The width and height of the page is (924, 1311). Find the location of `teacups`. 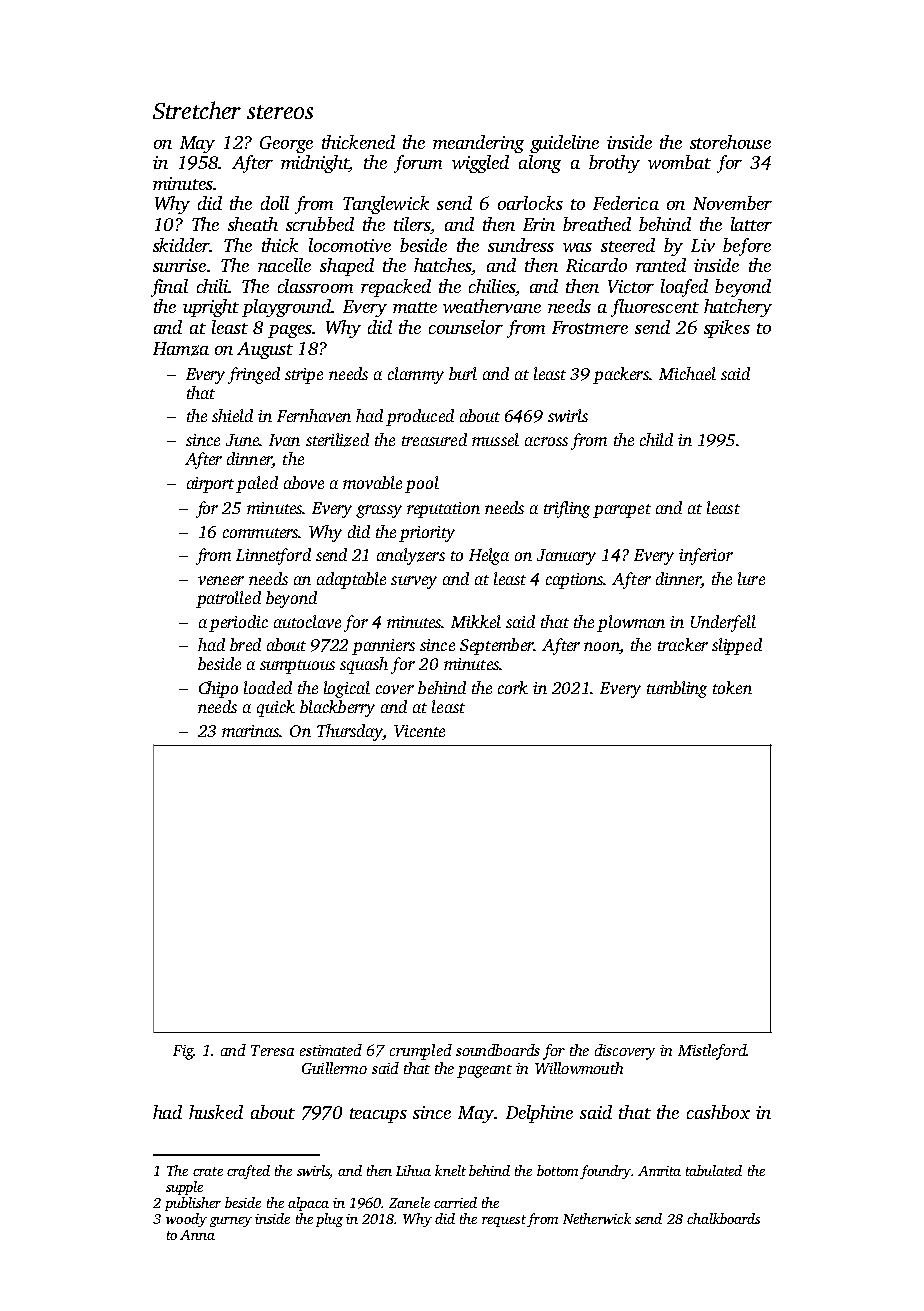

teacups is located at coordinates (378, 1115).
